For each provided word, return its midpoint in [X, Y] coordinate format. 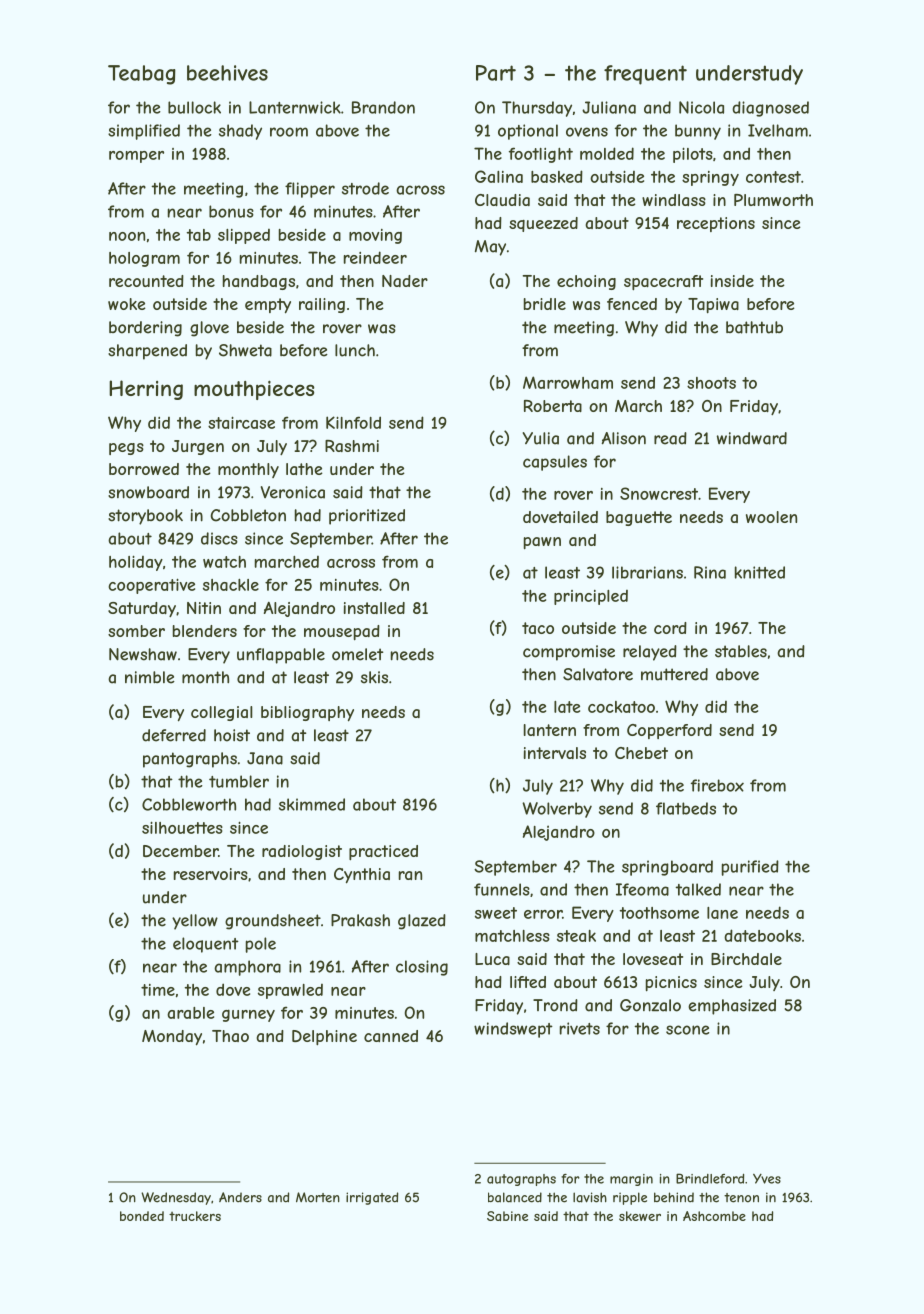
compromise [569, 653]
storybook [145, 517]
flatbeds [686, 808]
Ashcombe [714, 1216]
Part [496, 73]
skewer [640, 1216]
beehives [227, 73]
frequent [645, 75]
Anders [240, 1197]
